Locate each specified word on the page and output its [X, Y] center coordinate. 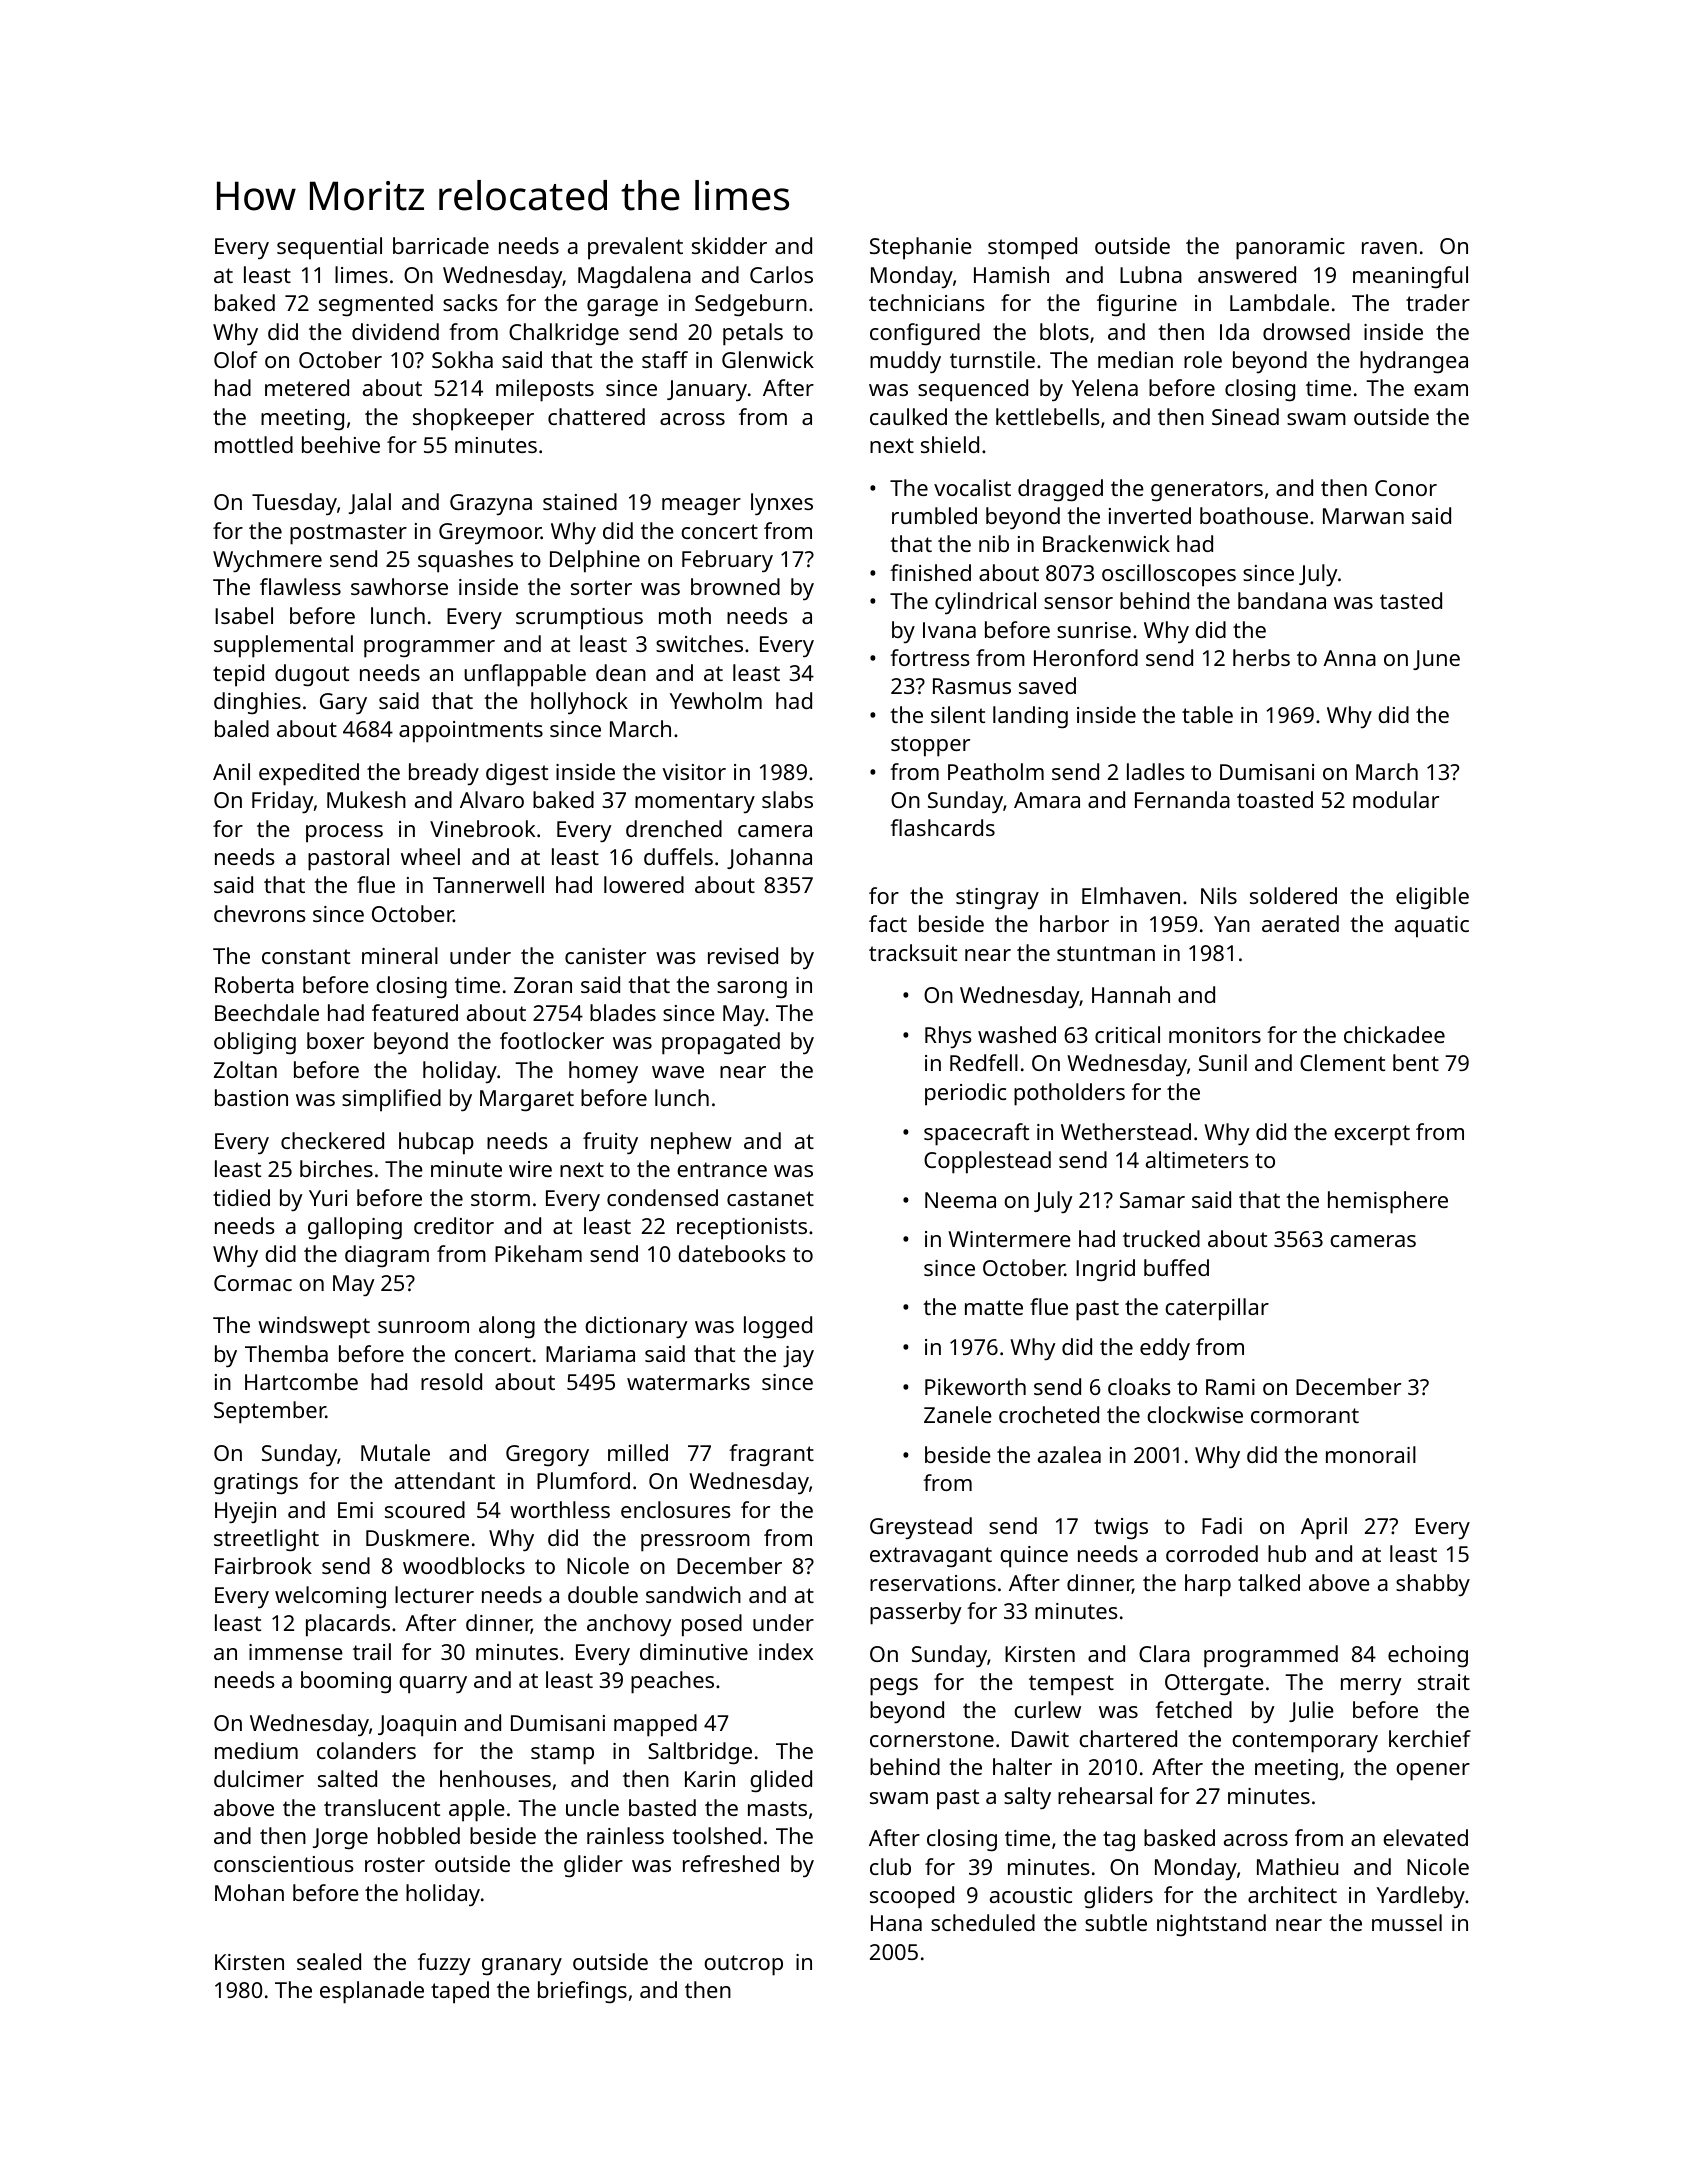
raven [1389, 248]
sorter [601, 587]
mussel [1407, 1922]
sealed [329, 1961]
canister [605, 956]
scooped [912, 1897]
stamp [562, 1754]
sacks [470, 302]
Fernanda [1182, 799]
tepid [238, 675]
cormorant [1305, 1415]
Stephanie [921, 248]
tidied [241, 1197]
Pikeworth [975, 1386]
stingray [997, 899]
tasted [1411, 600]
